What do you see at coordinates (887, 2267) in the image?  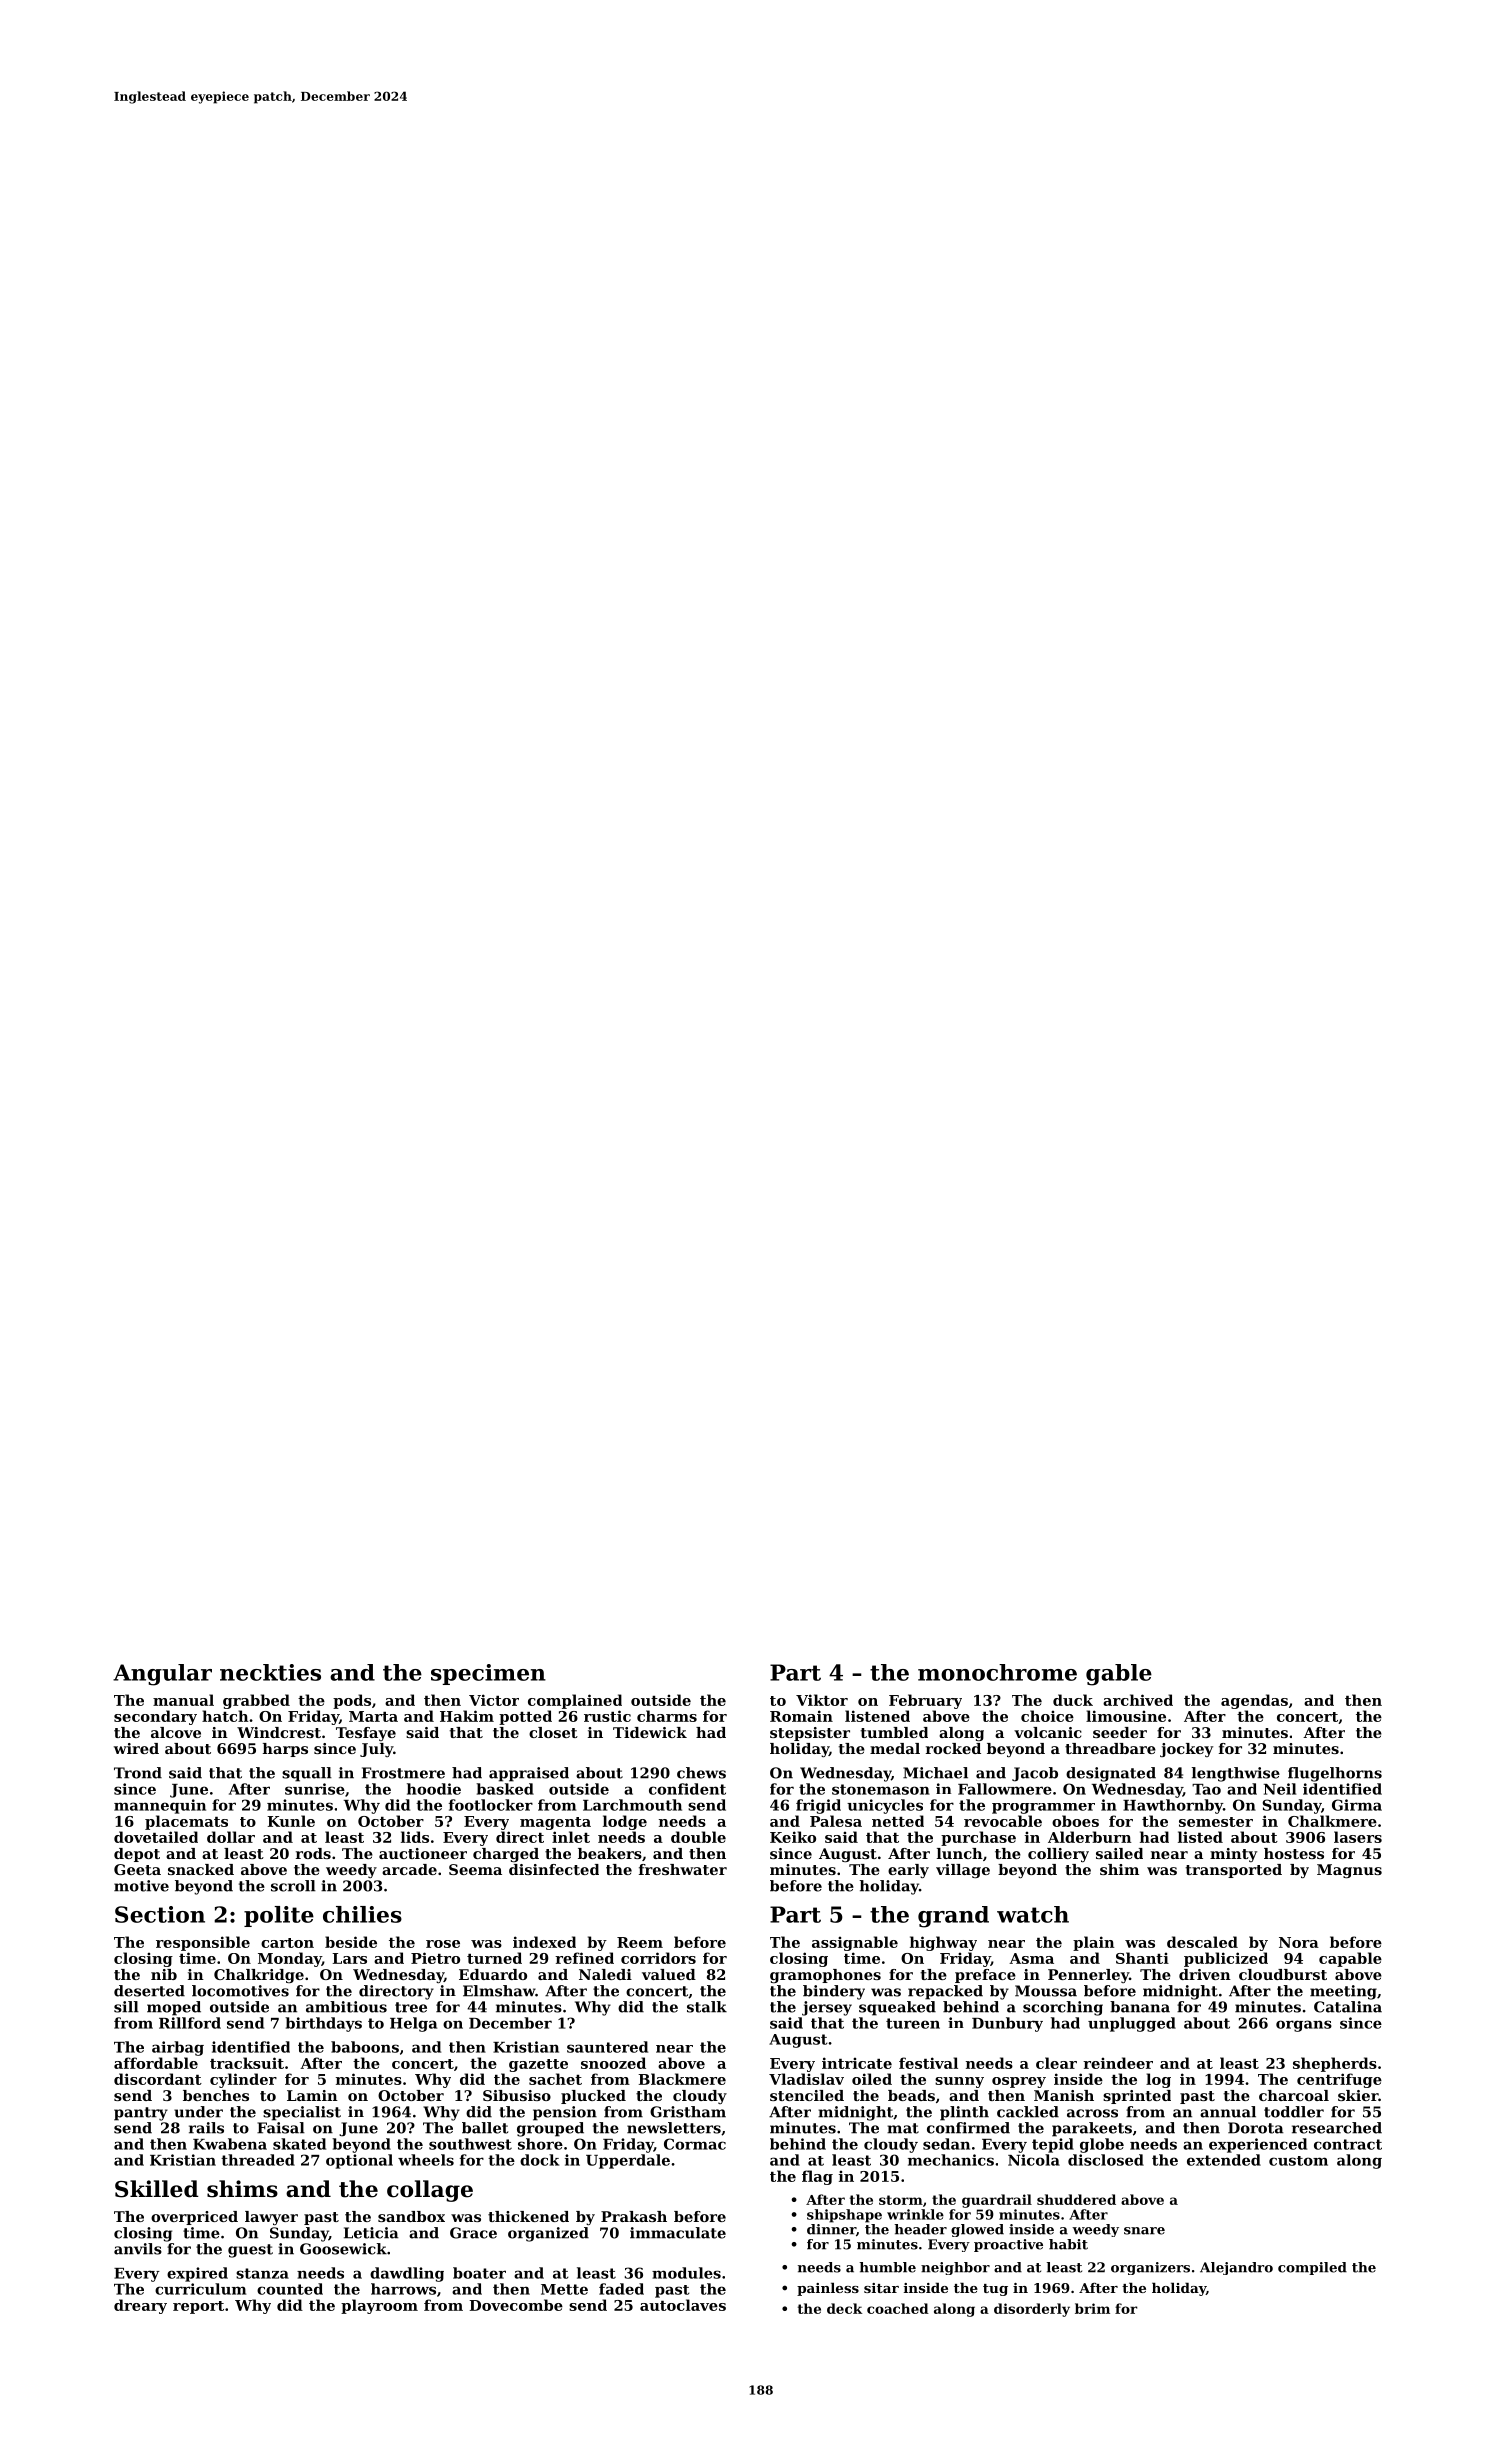 I see `humble` at bounding box center [887, 2267].
